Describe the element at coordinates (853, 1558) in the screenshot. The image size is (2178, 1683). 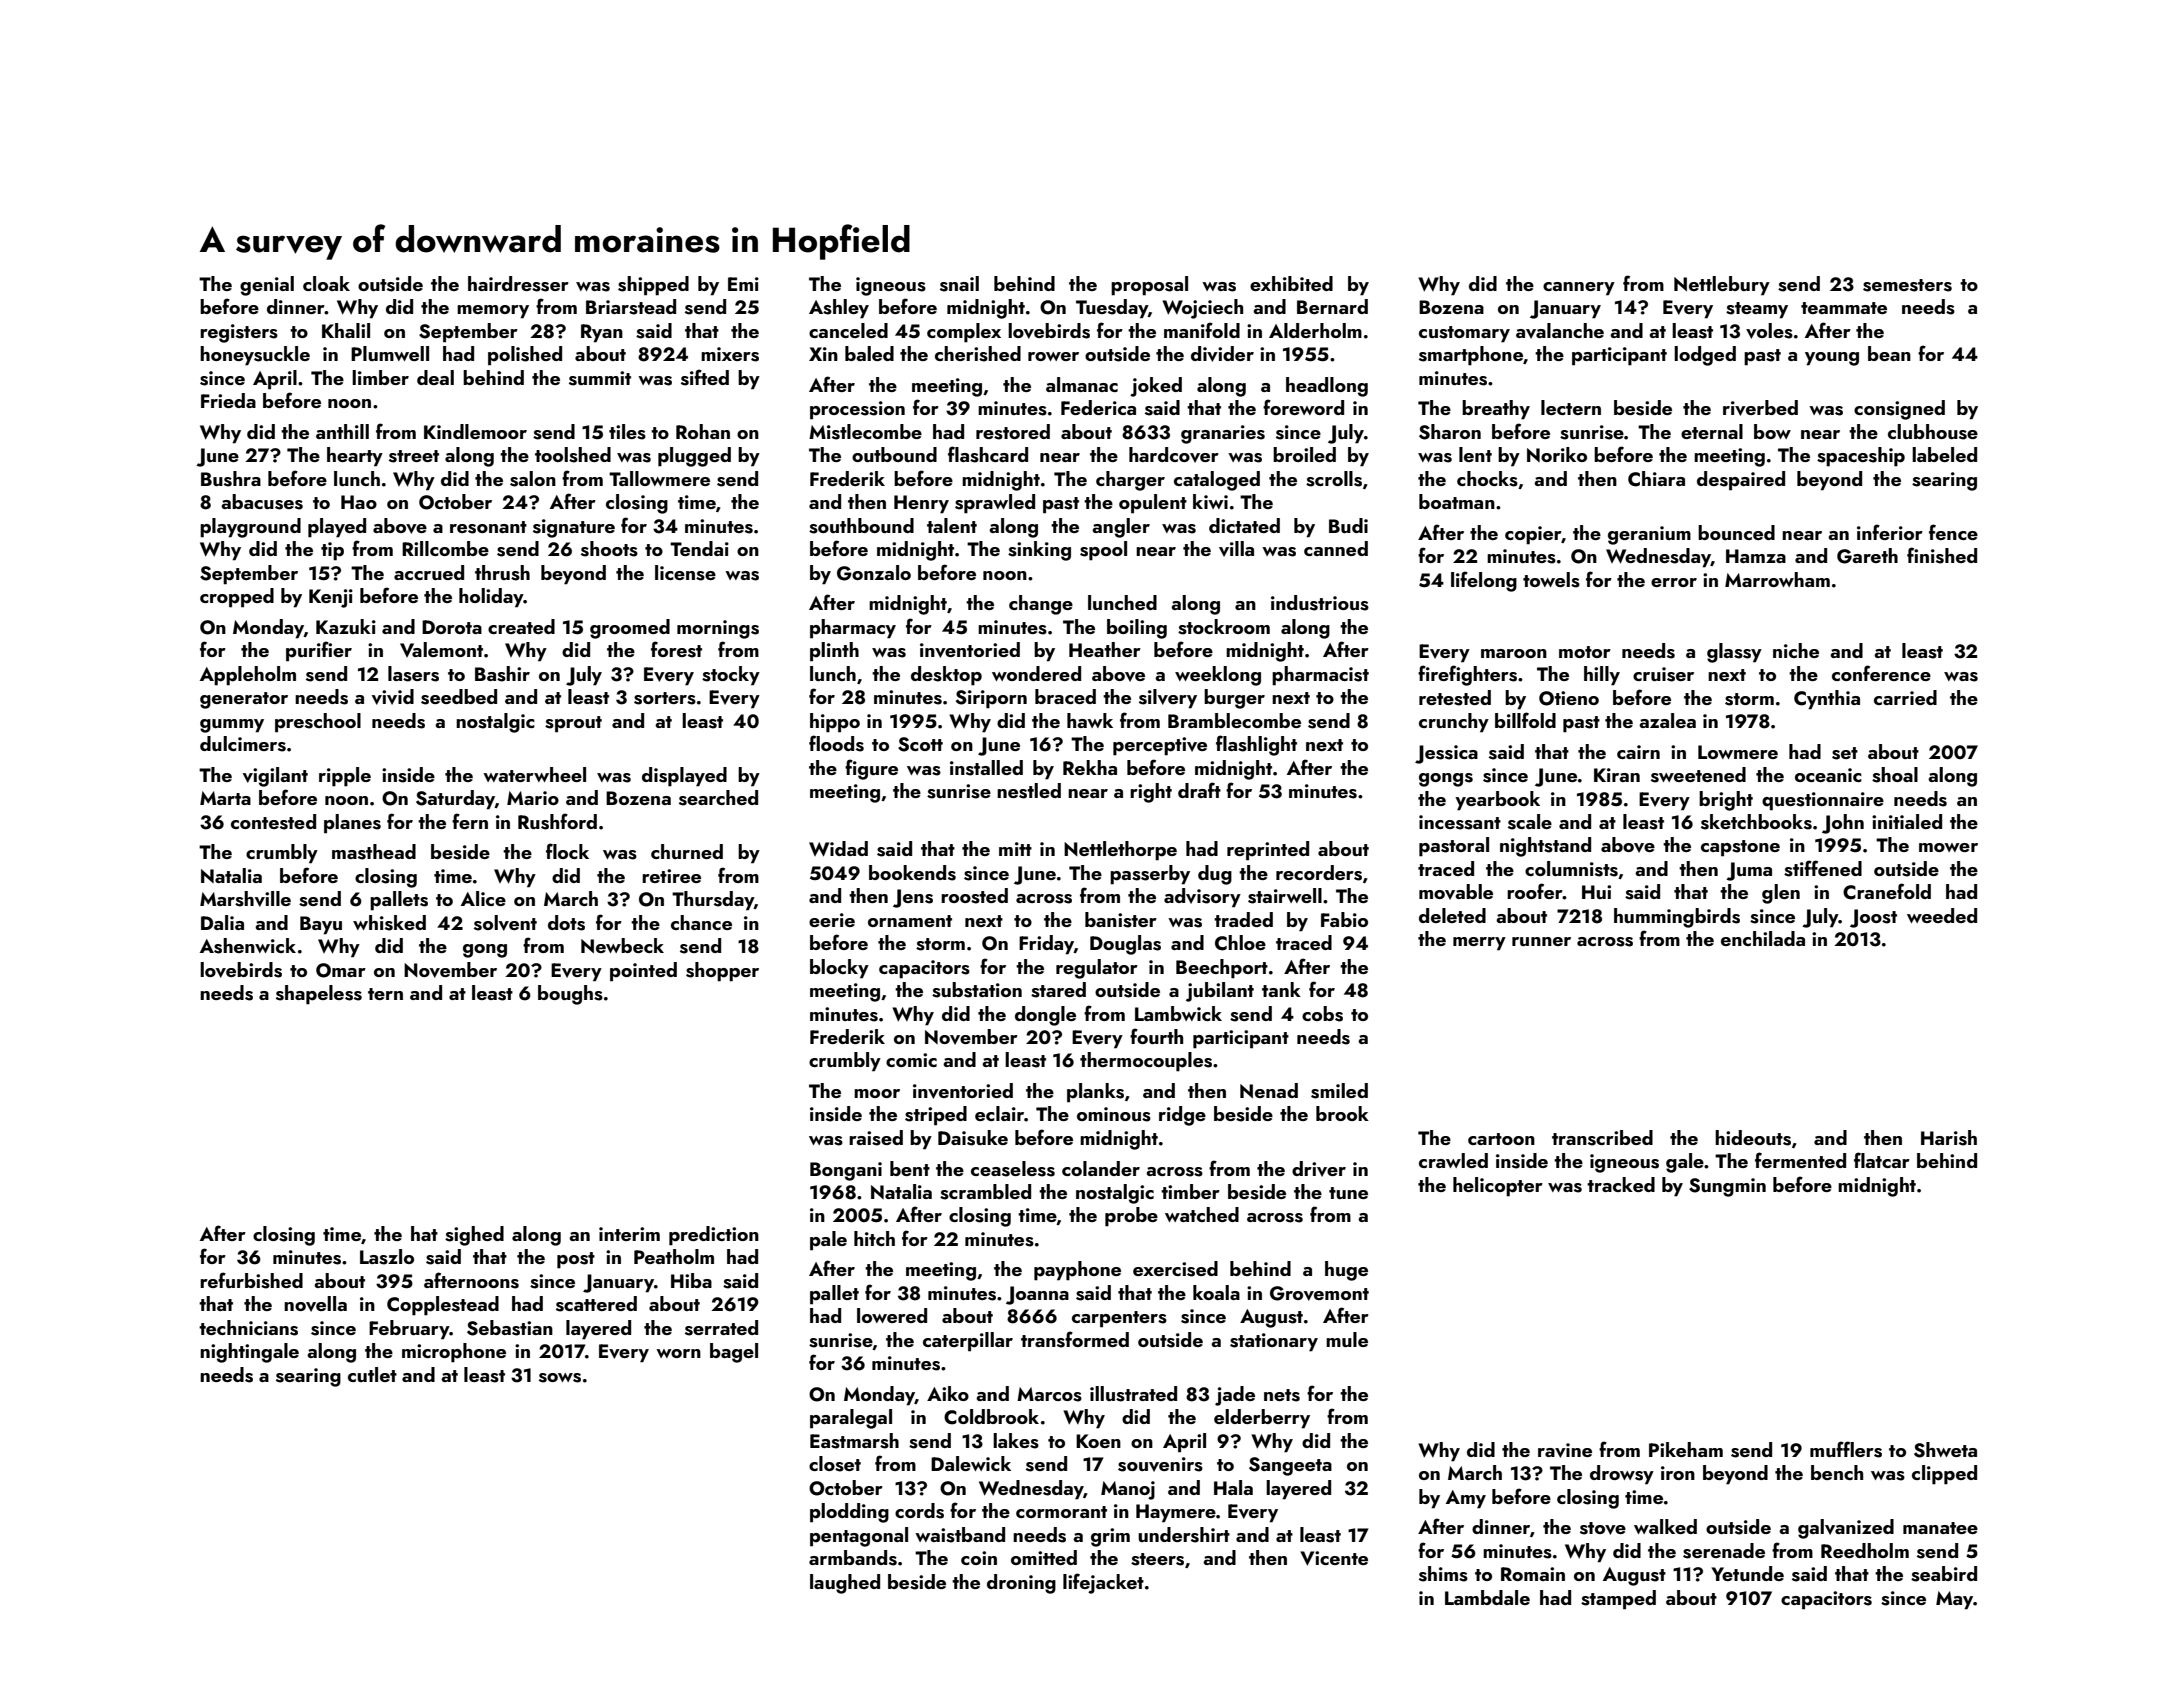
I see `armbands` at that location.
